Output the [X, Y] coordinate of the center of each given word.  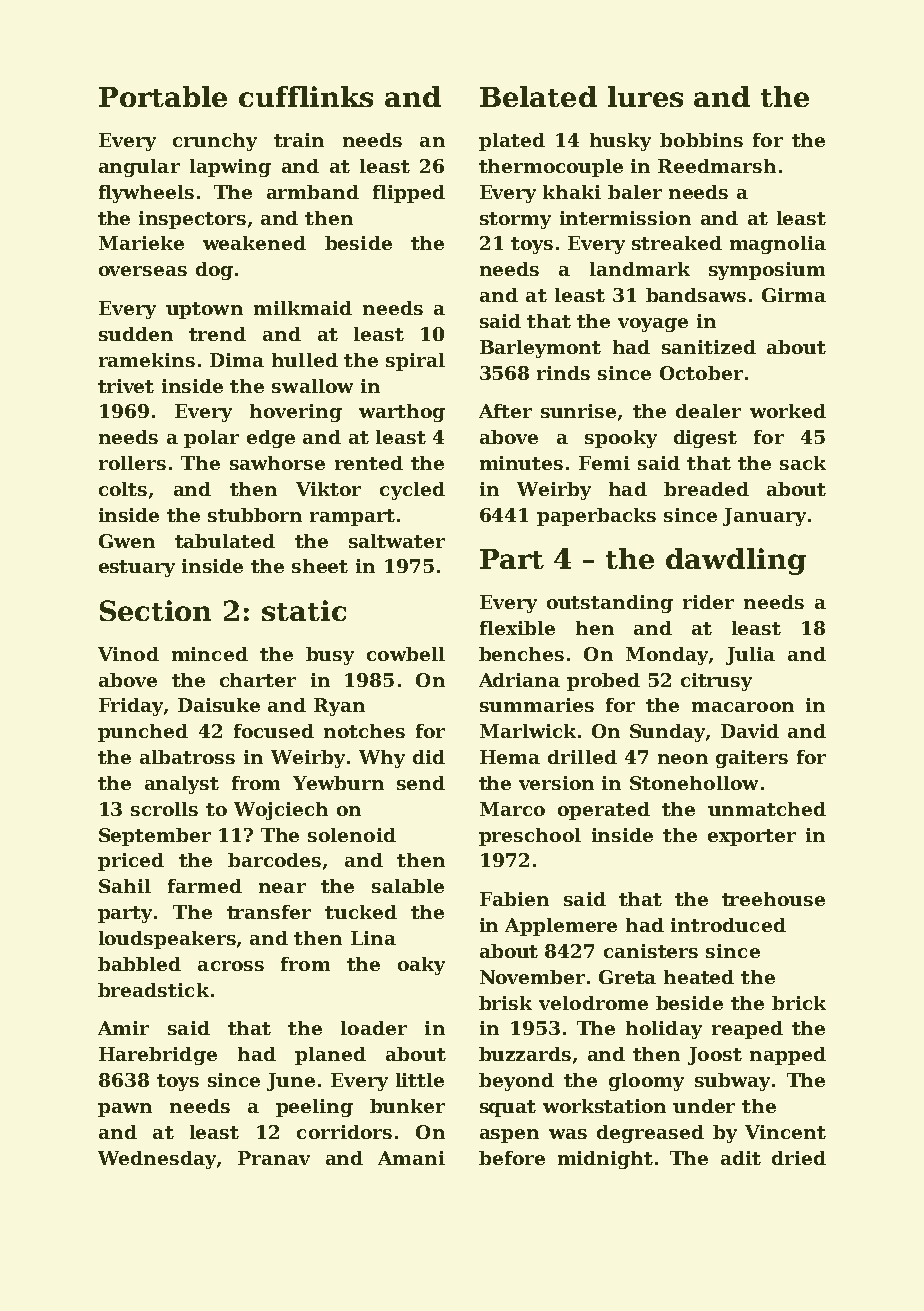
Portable [163, 96]
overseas [143, 271]
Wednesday [157, 1160]
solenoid [352, 835]
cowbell [406, 654]
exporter [752, 837]
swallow [312, 386]
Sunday [667, 733]
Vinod [128, 654]
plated [512, 142]
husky [620, 142]
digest [705, 439]
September [155, 837]
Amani [411, 1158]
